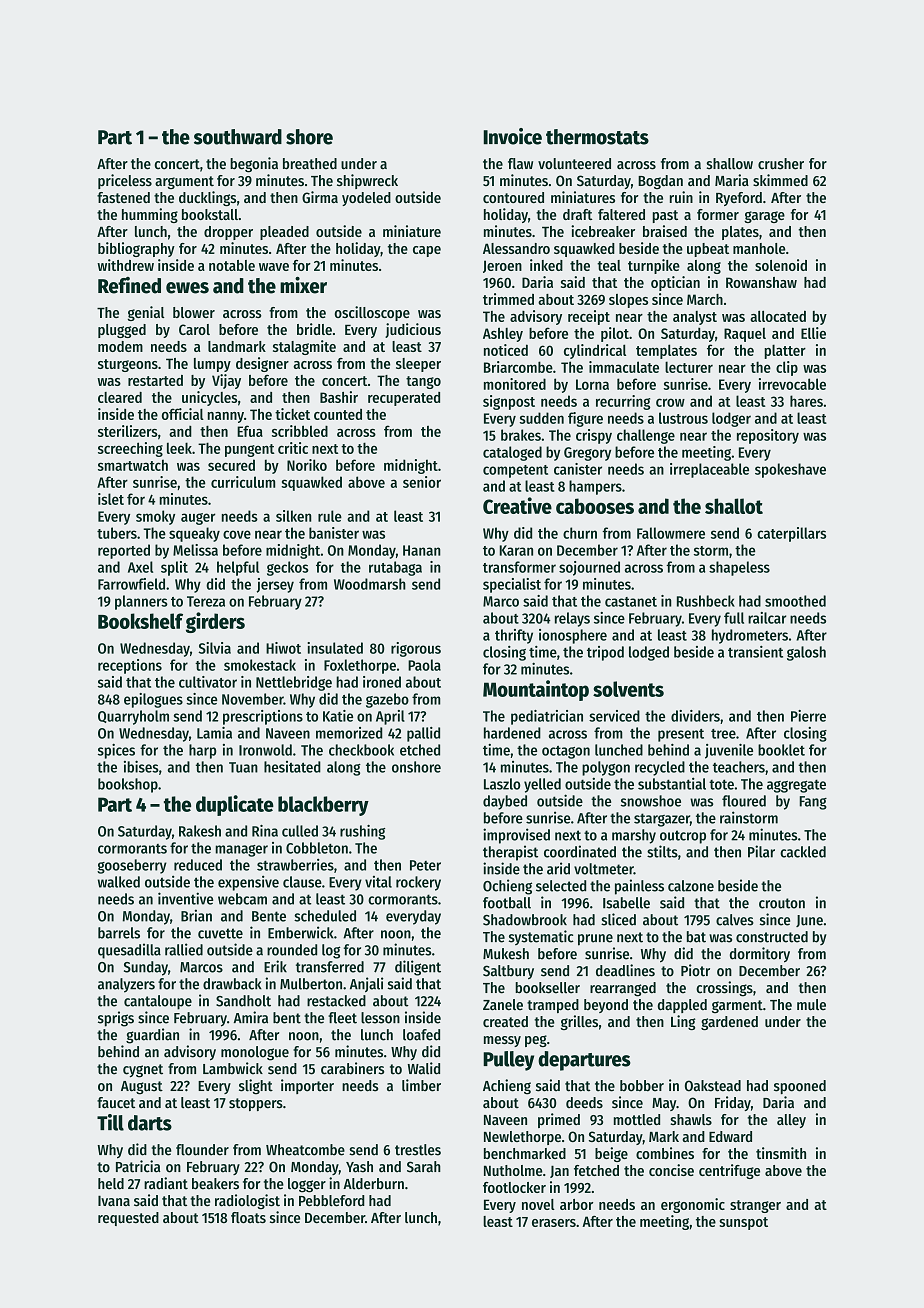 This document has height=1308, width=924. I want to click on oscilloscope, so click(372, 313).
